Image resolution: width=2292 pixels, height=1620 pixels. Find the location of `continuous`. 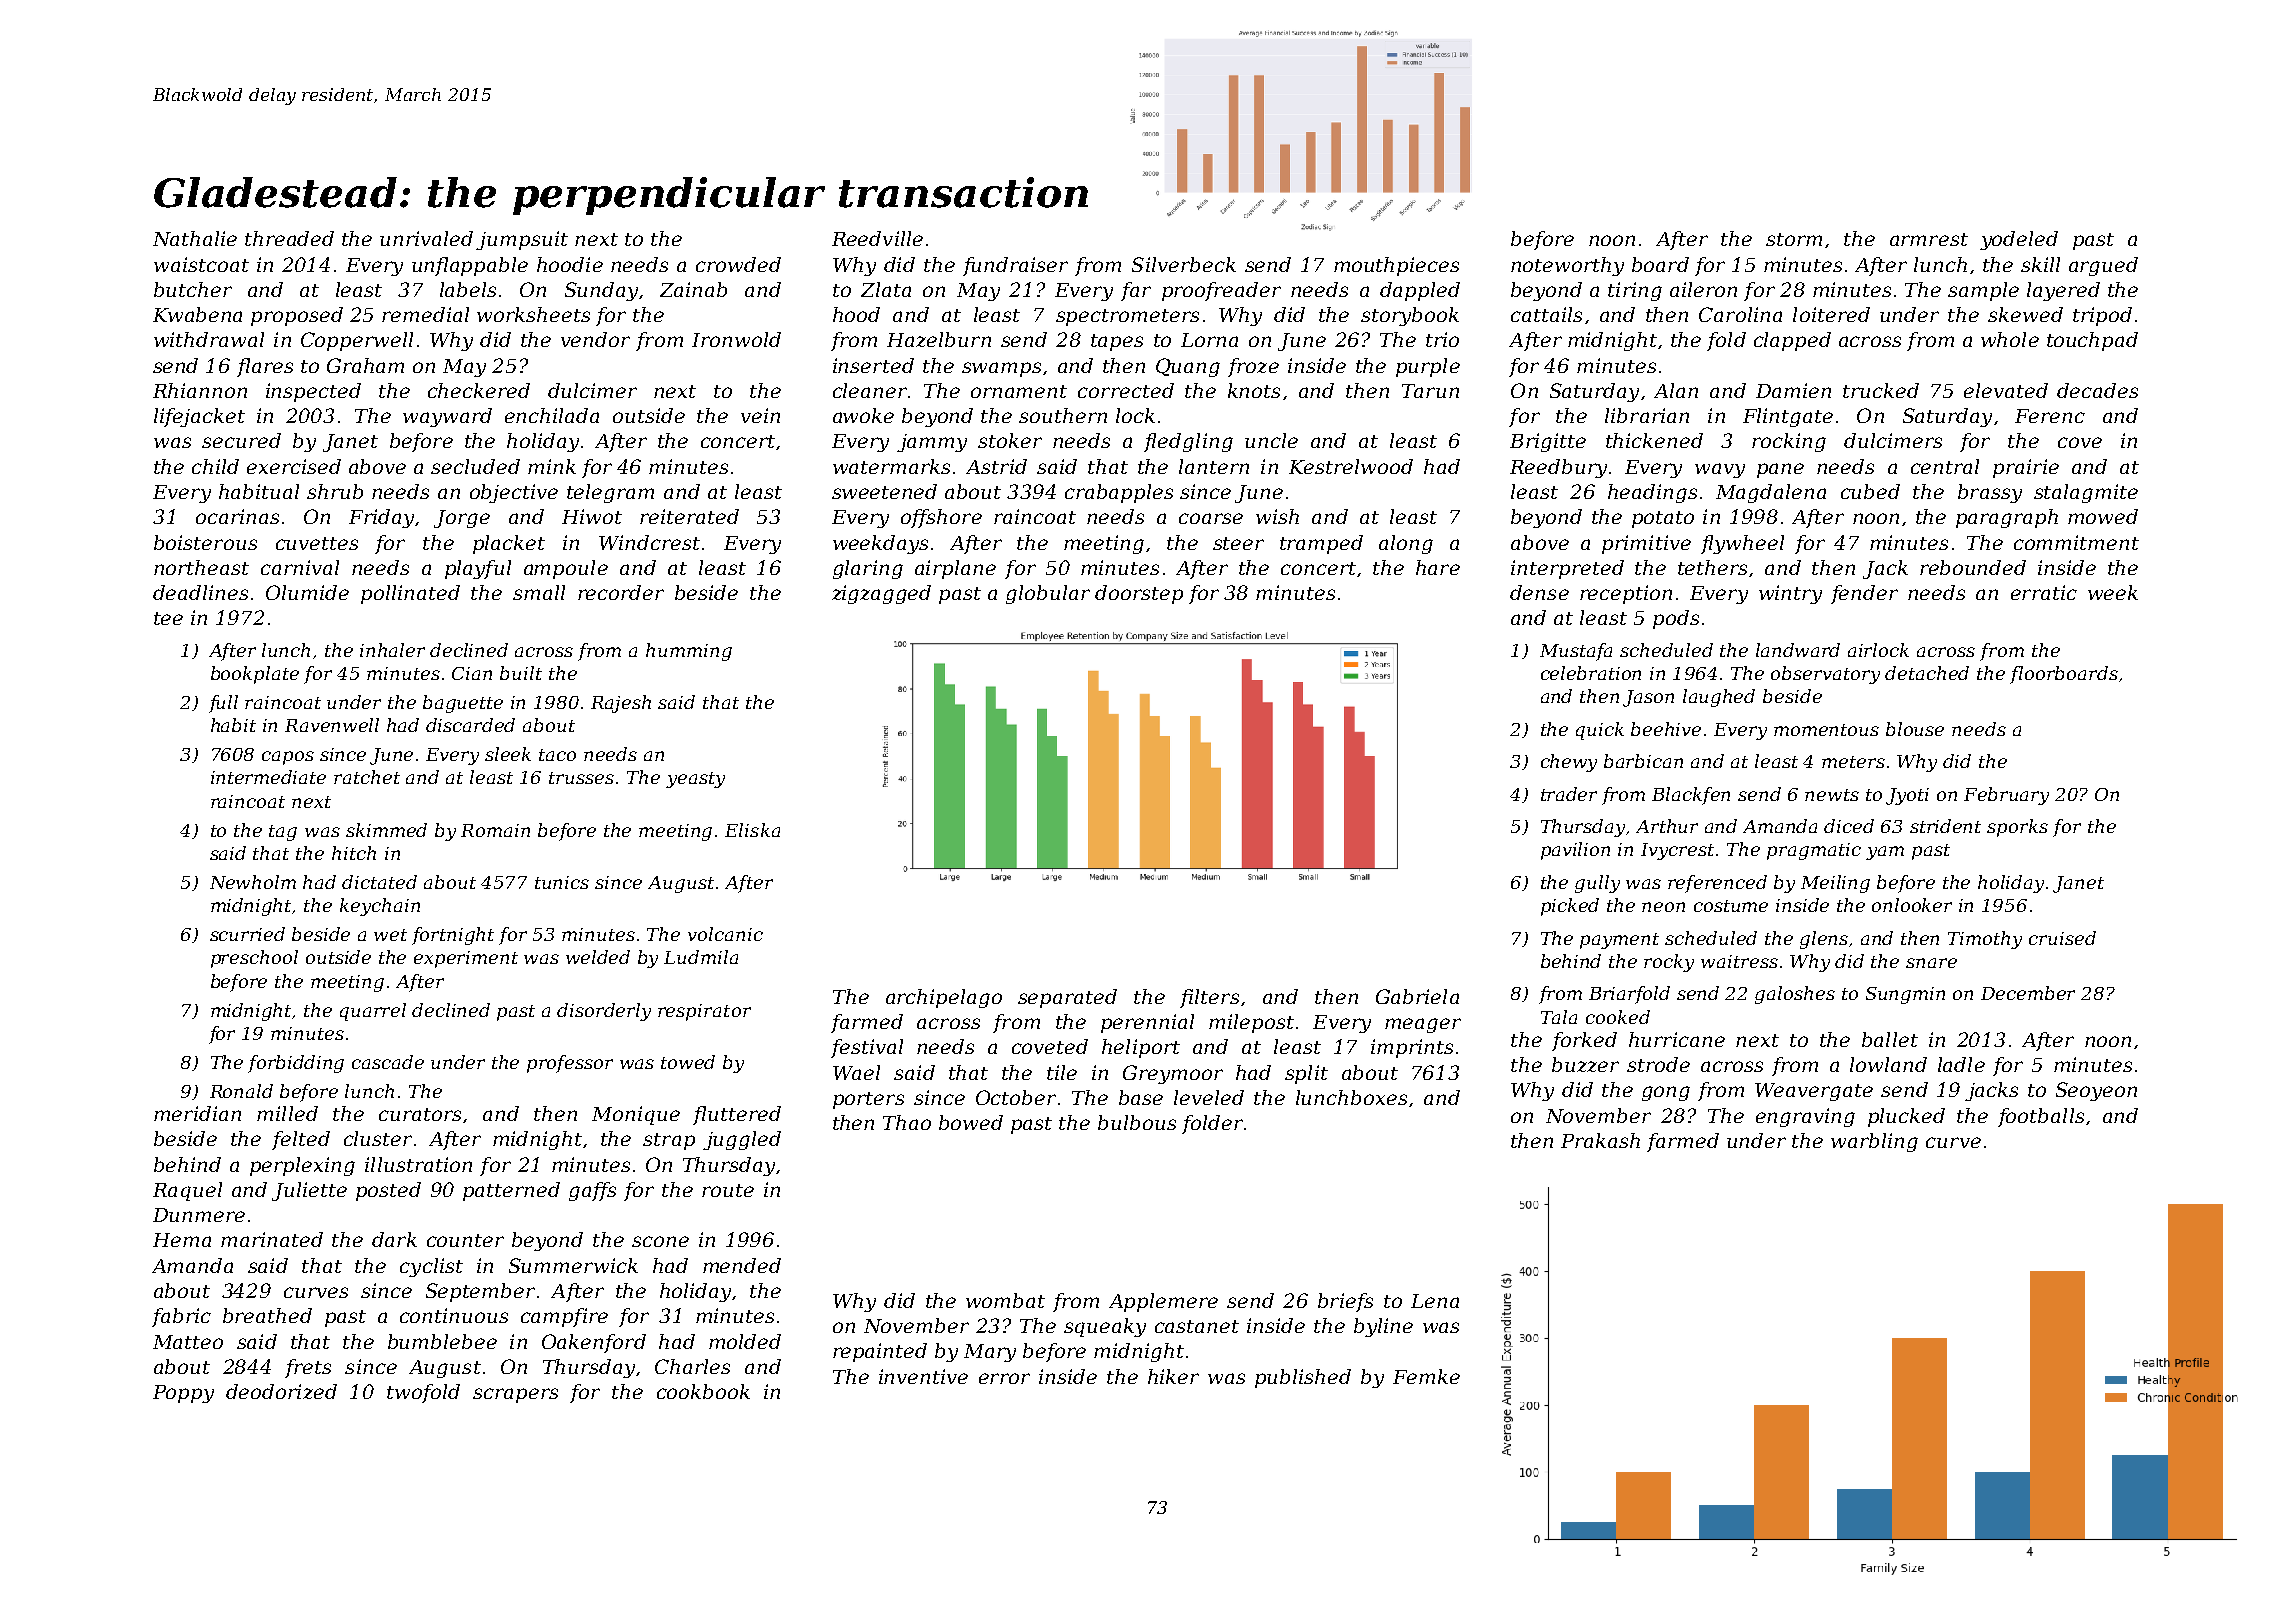

continuous is located at coordinates (454, 1315).
